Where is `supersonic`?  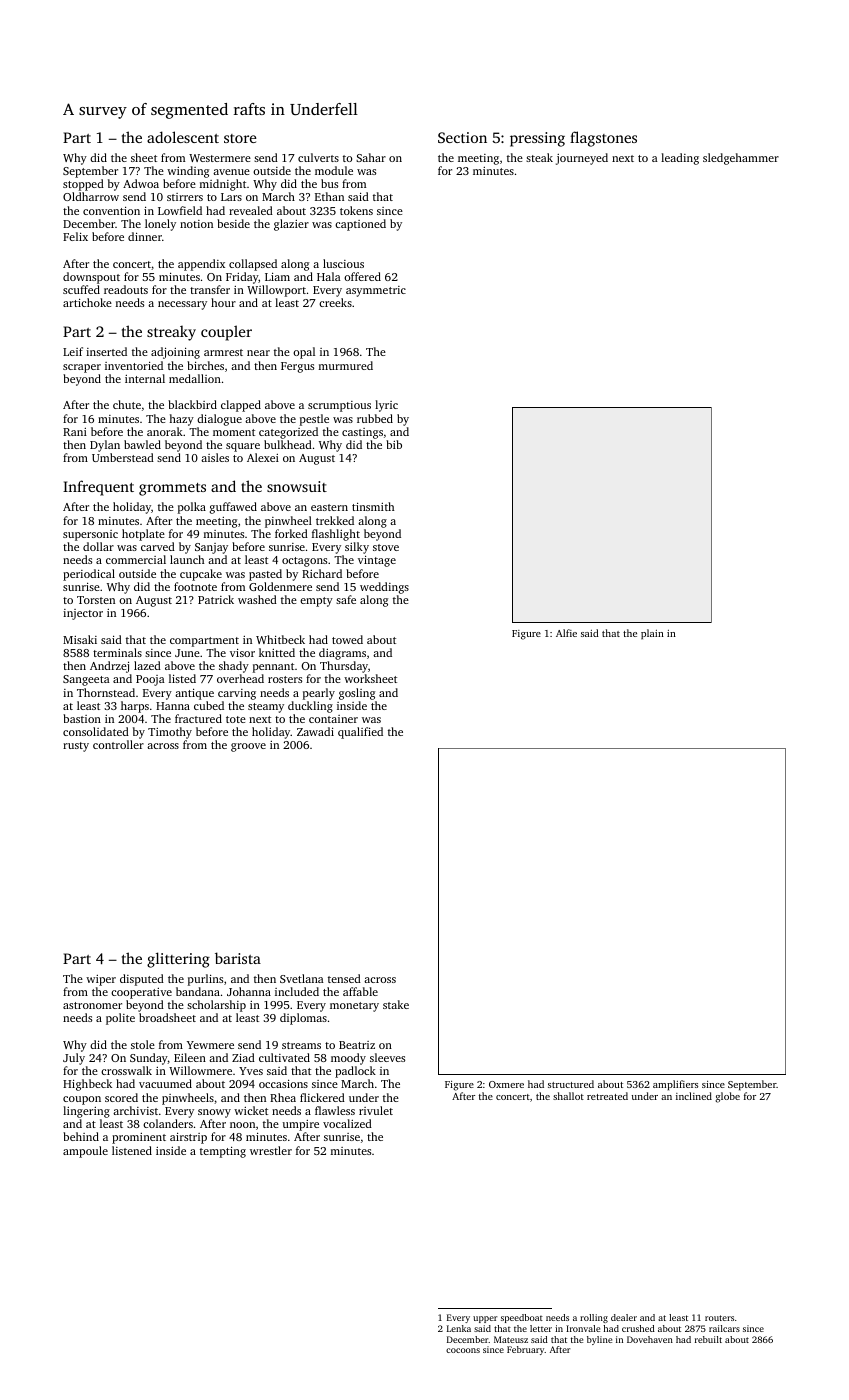 supersonic is located at coordinates (90, 535).
